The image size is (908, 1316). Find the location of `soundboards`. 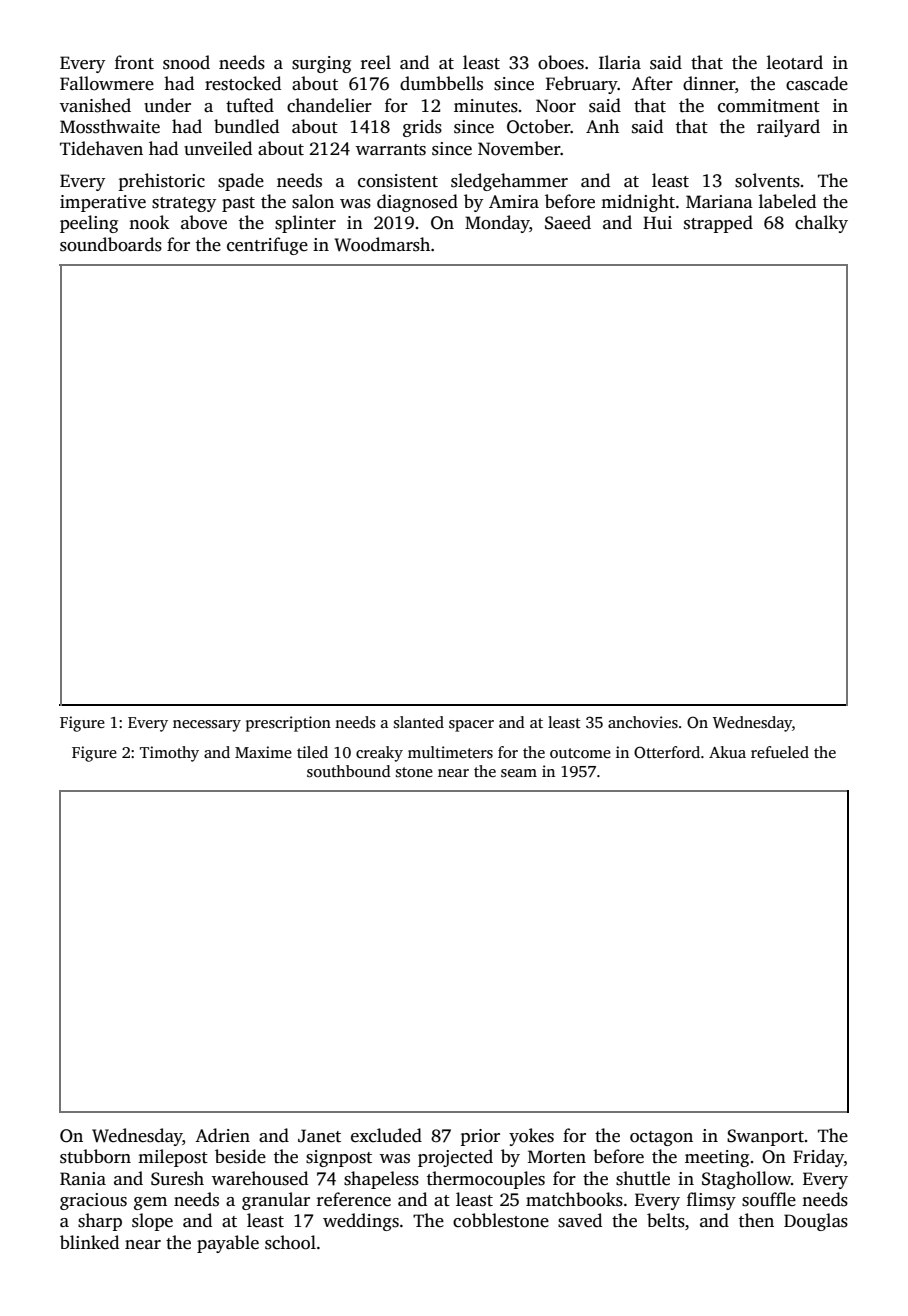

soundboards is located at coordinates (111, 244).
